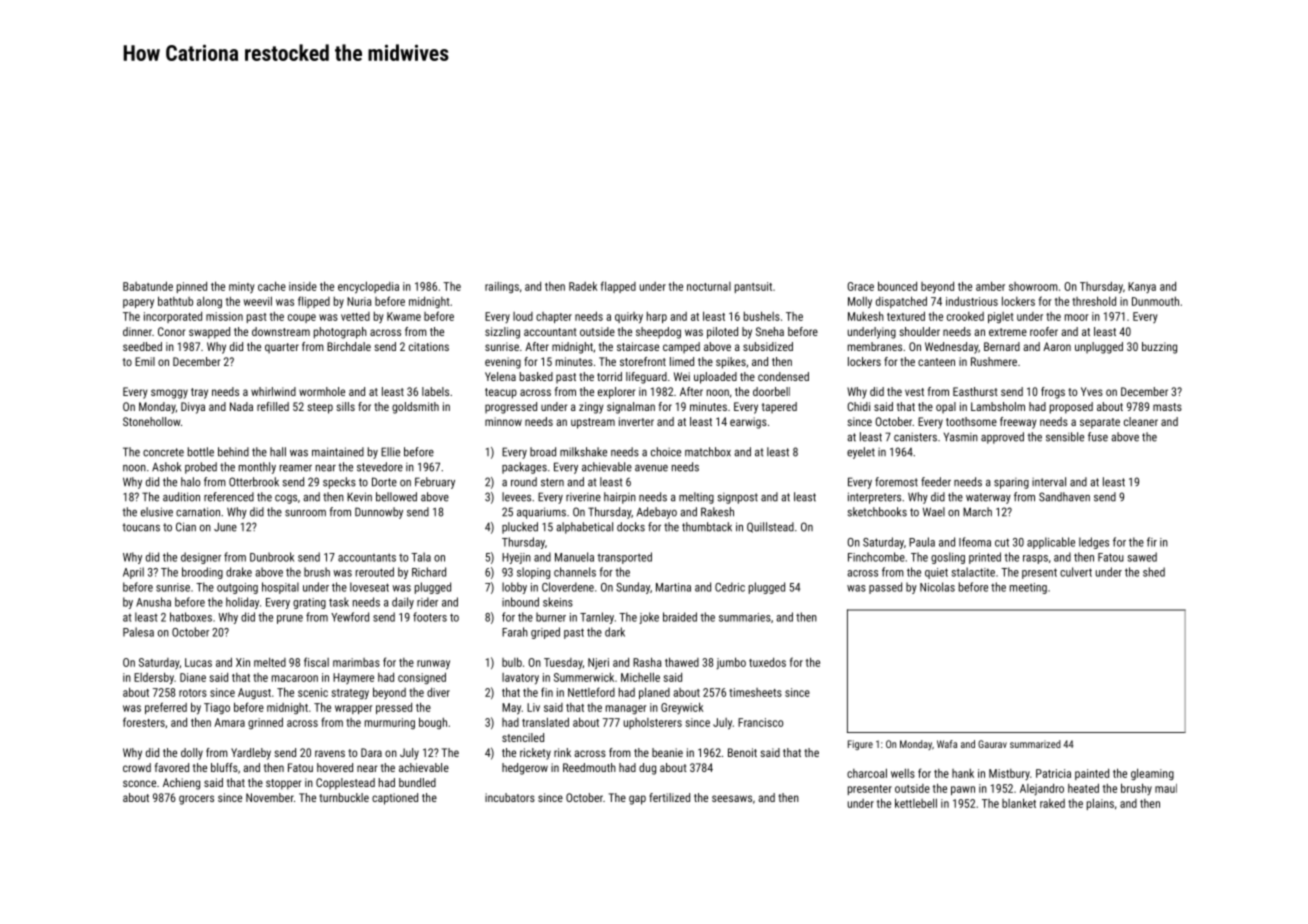 This image has height=924, width=1308. Describe the element at coordinates (272, 286) in the image. I see `cache` at that location.
